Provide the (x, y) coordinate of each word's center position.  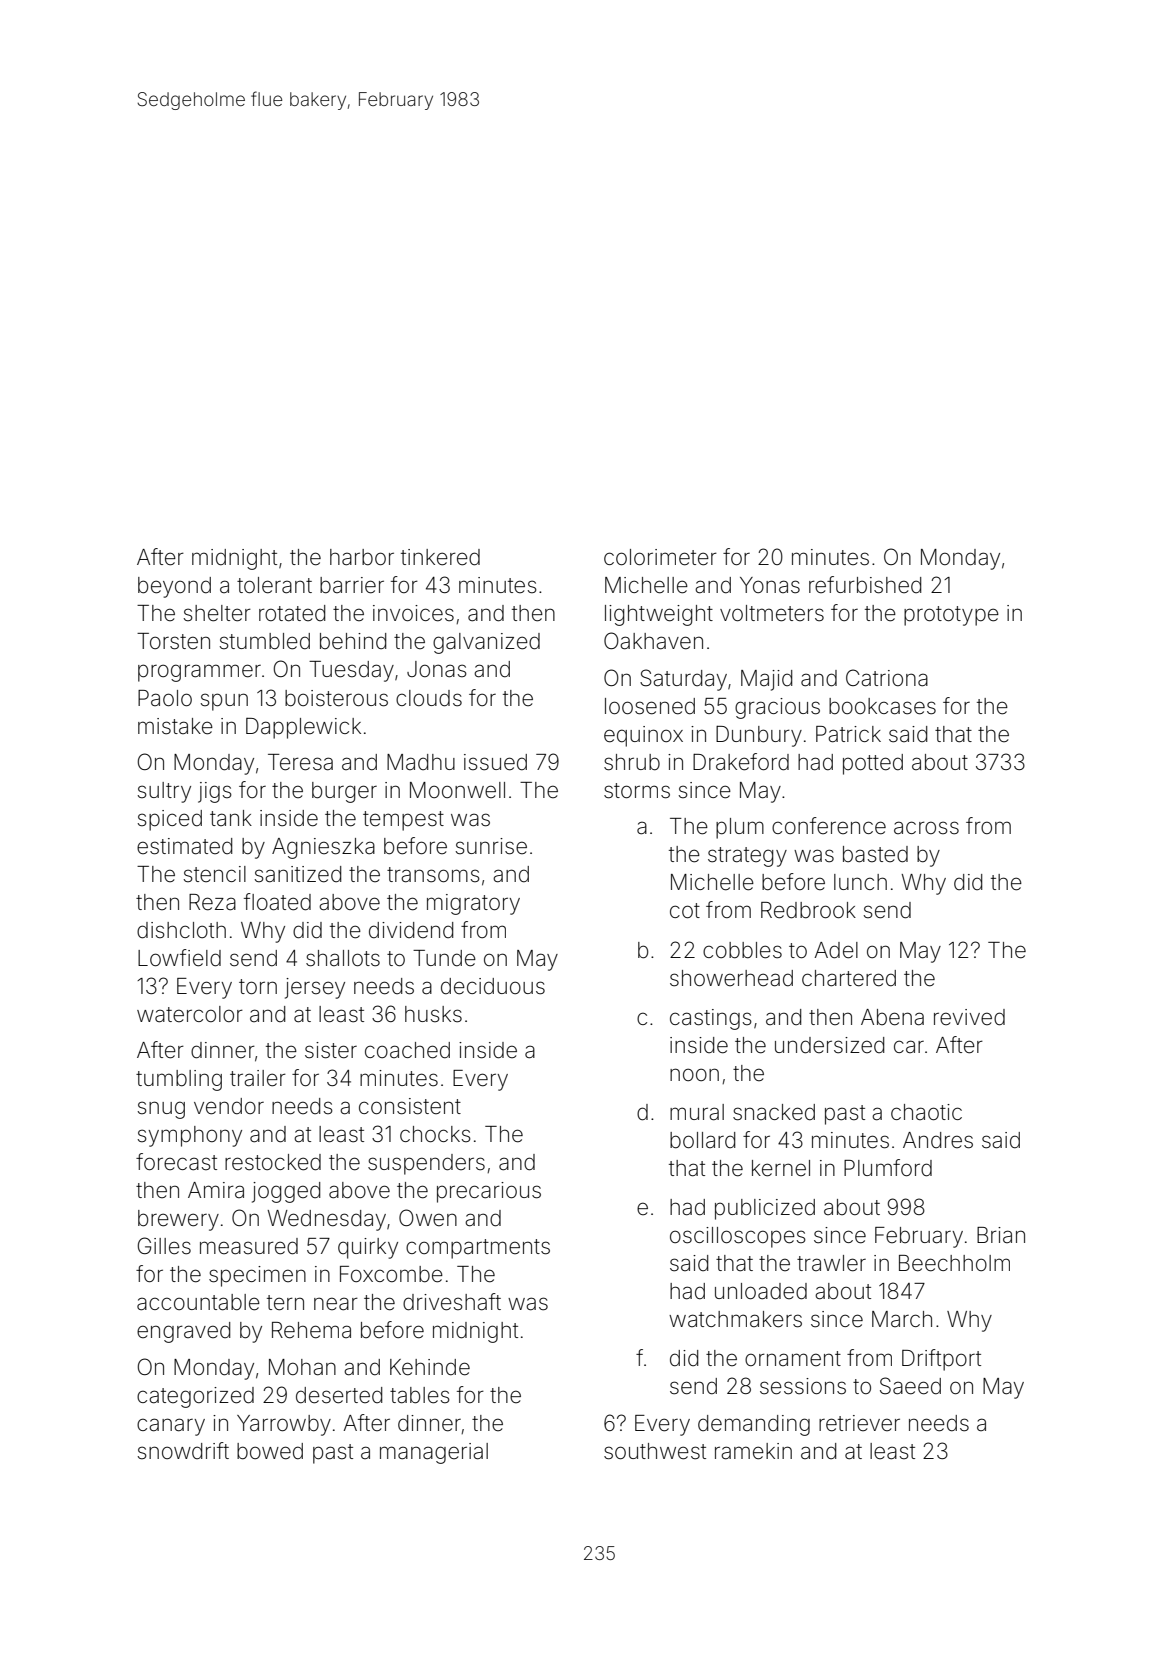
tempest (403, 821)
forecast (176, 1162)
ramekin (753, 1451)
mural (697, 1112)
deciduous (493, 986)
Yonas (770, 585)
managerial (434, 1453)
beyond (174, 587)
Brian (1001, 1235)
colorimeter (660, 557)
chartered (849, 978)
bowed (270, 1451)
